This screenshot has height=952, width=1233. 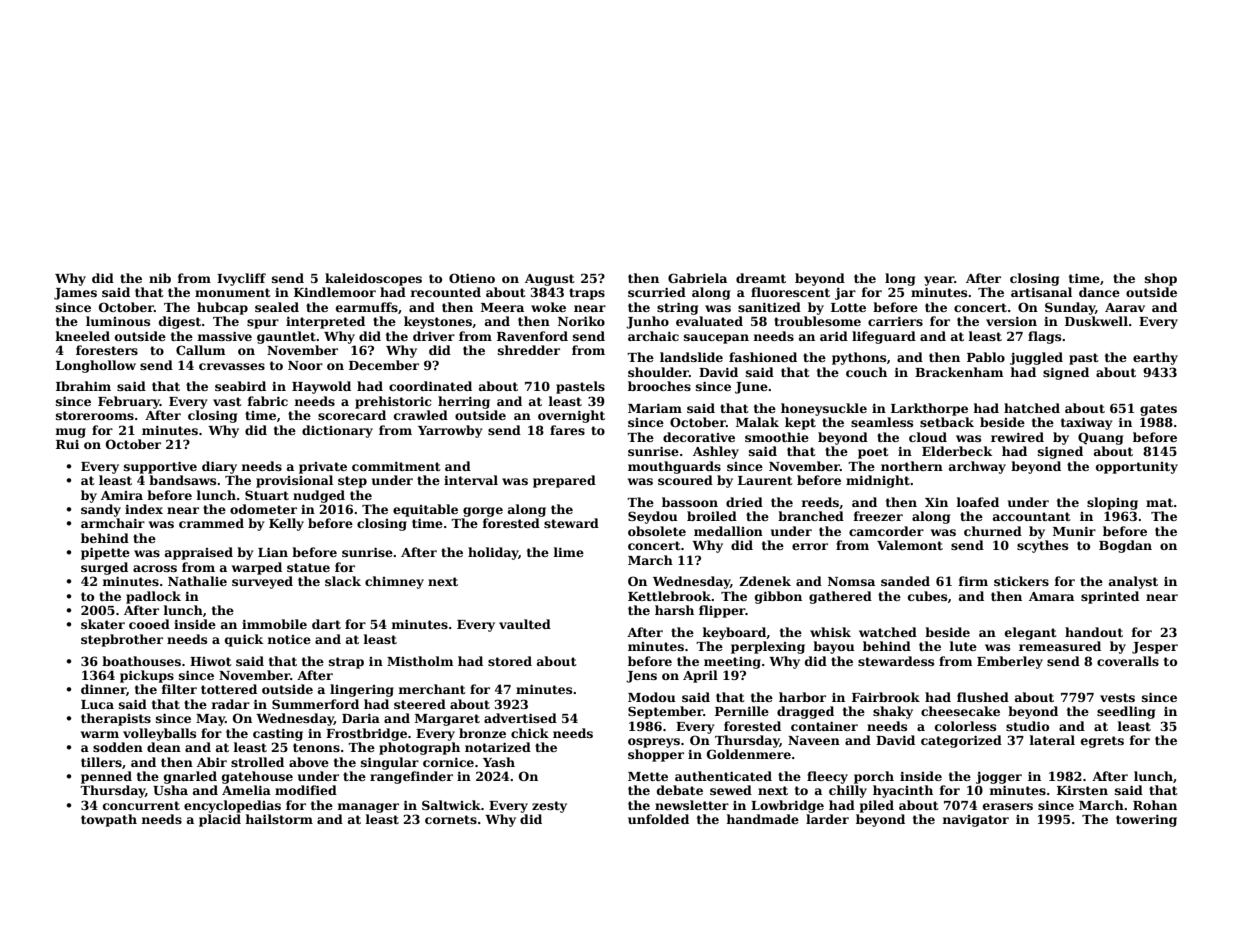 I want to click on strolled, so click(x=257, y=762).
